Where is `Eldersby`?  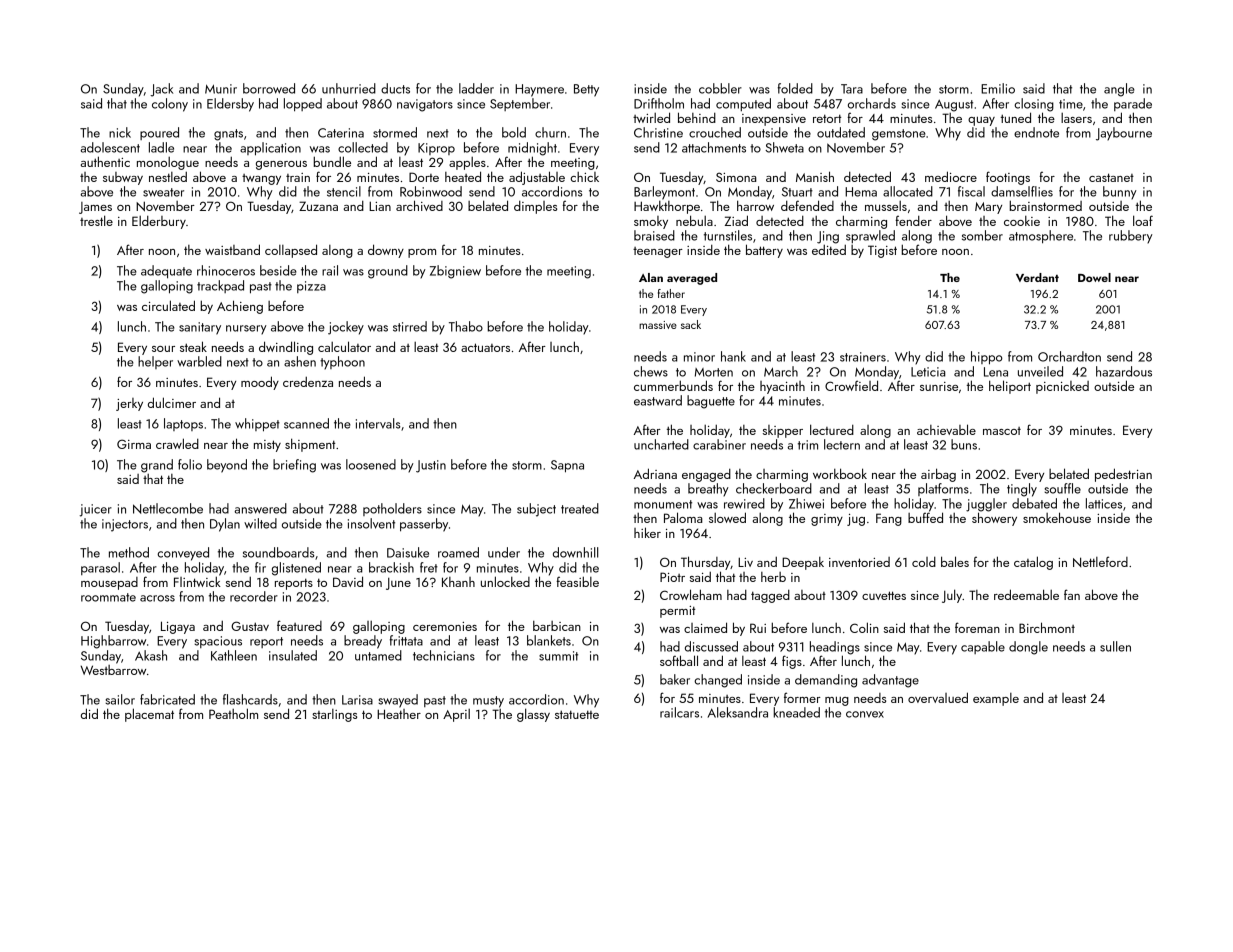
Eldersby is located at coordinates (230, 105).
